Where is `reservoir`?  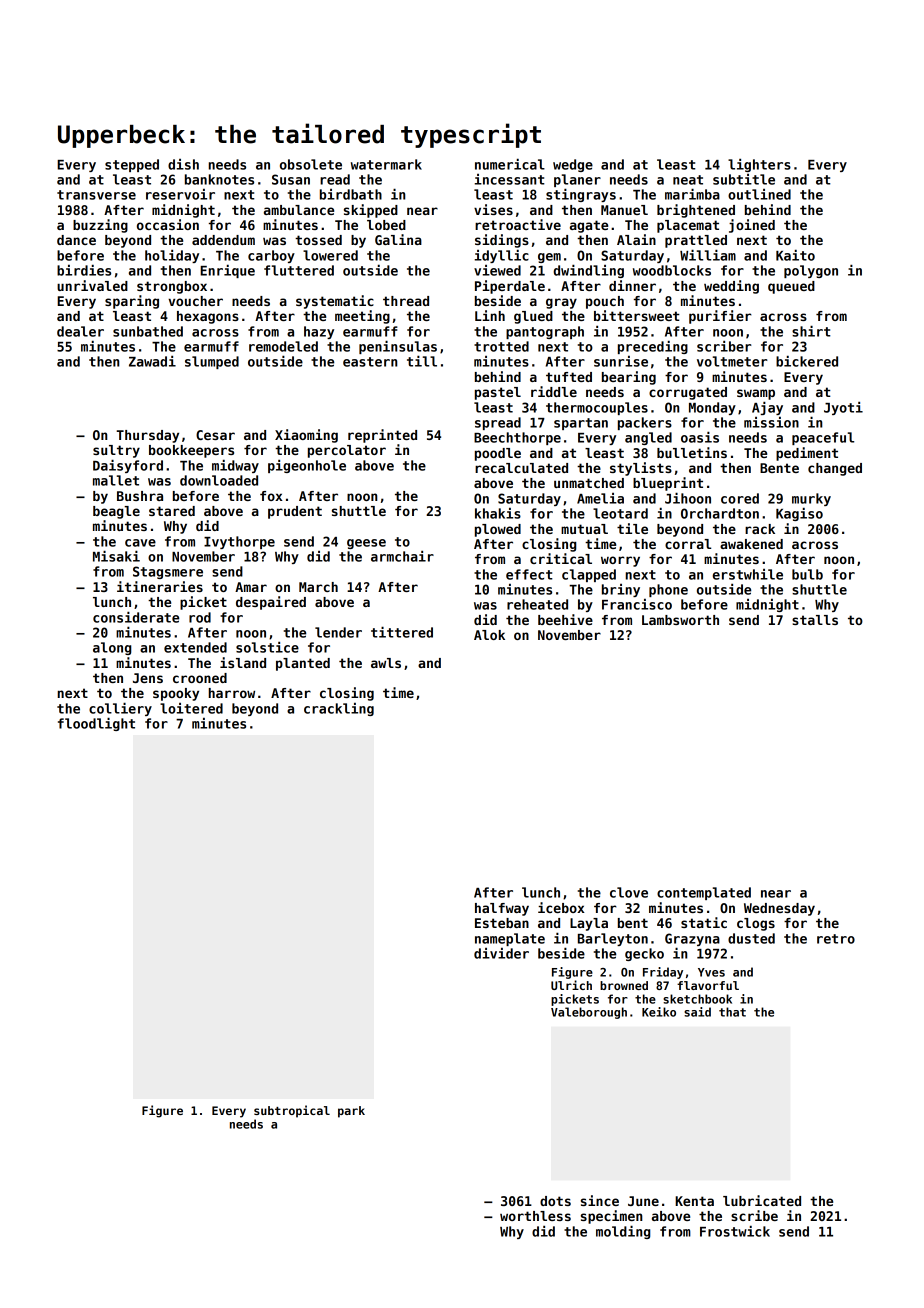
reservoir is located at coordinates (180, 194).
